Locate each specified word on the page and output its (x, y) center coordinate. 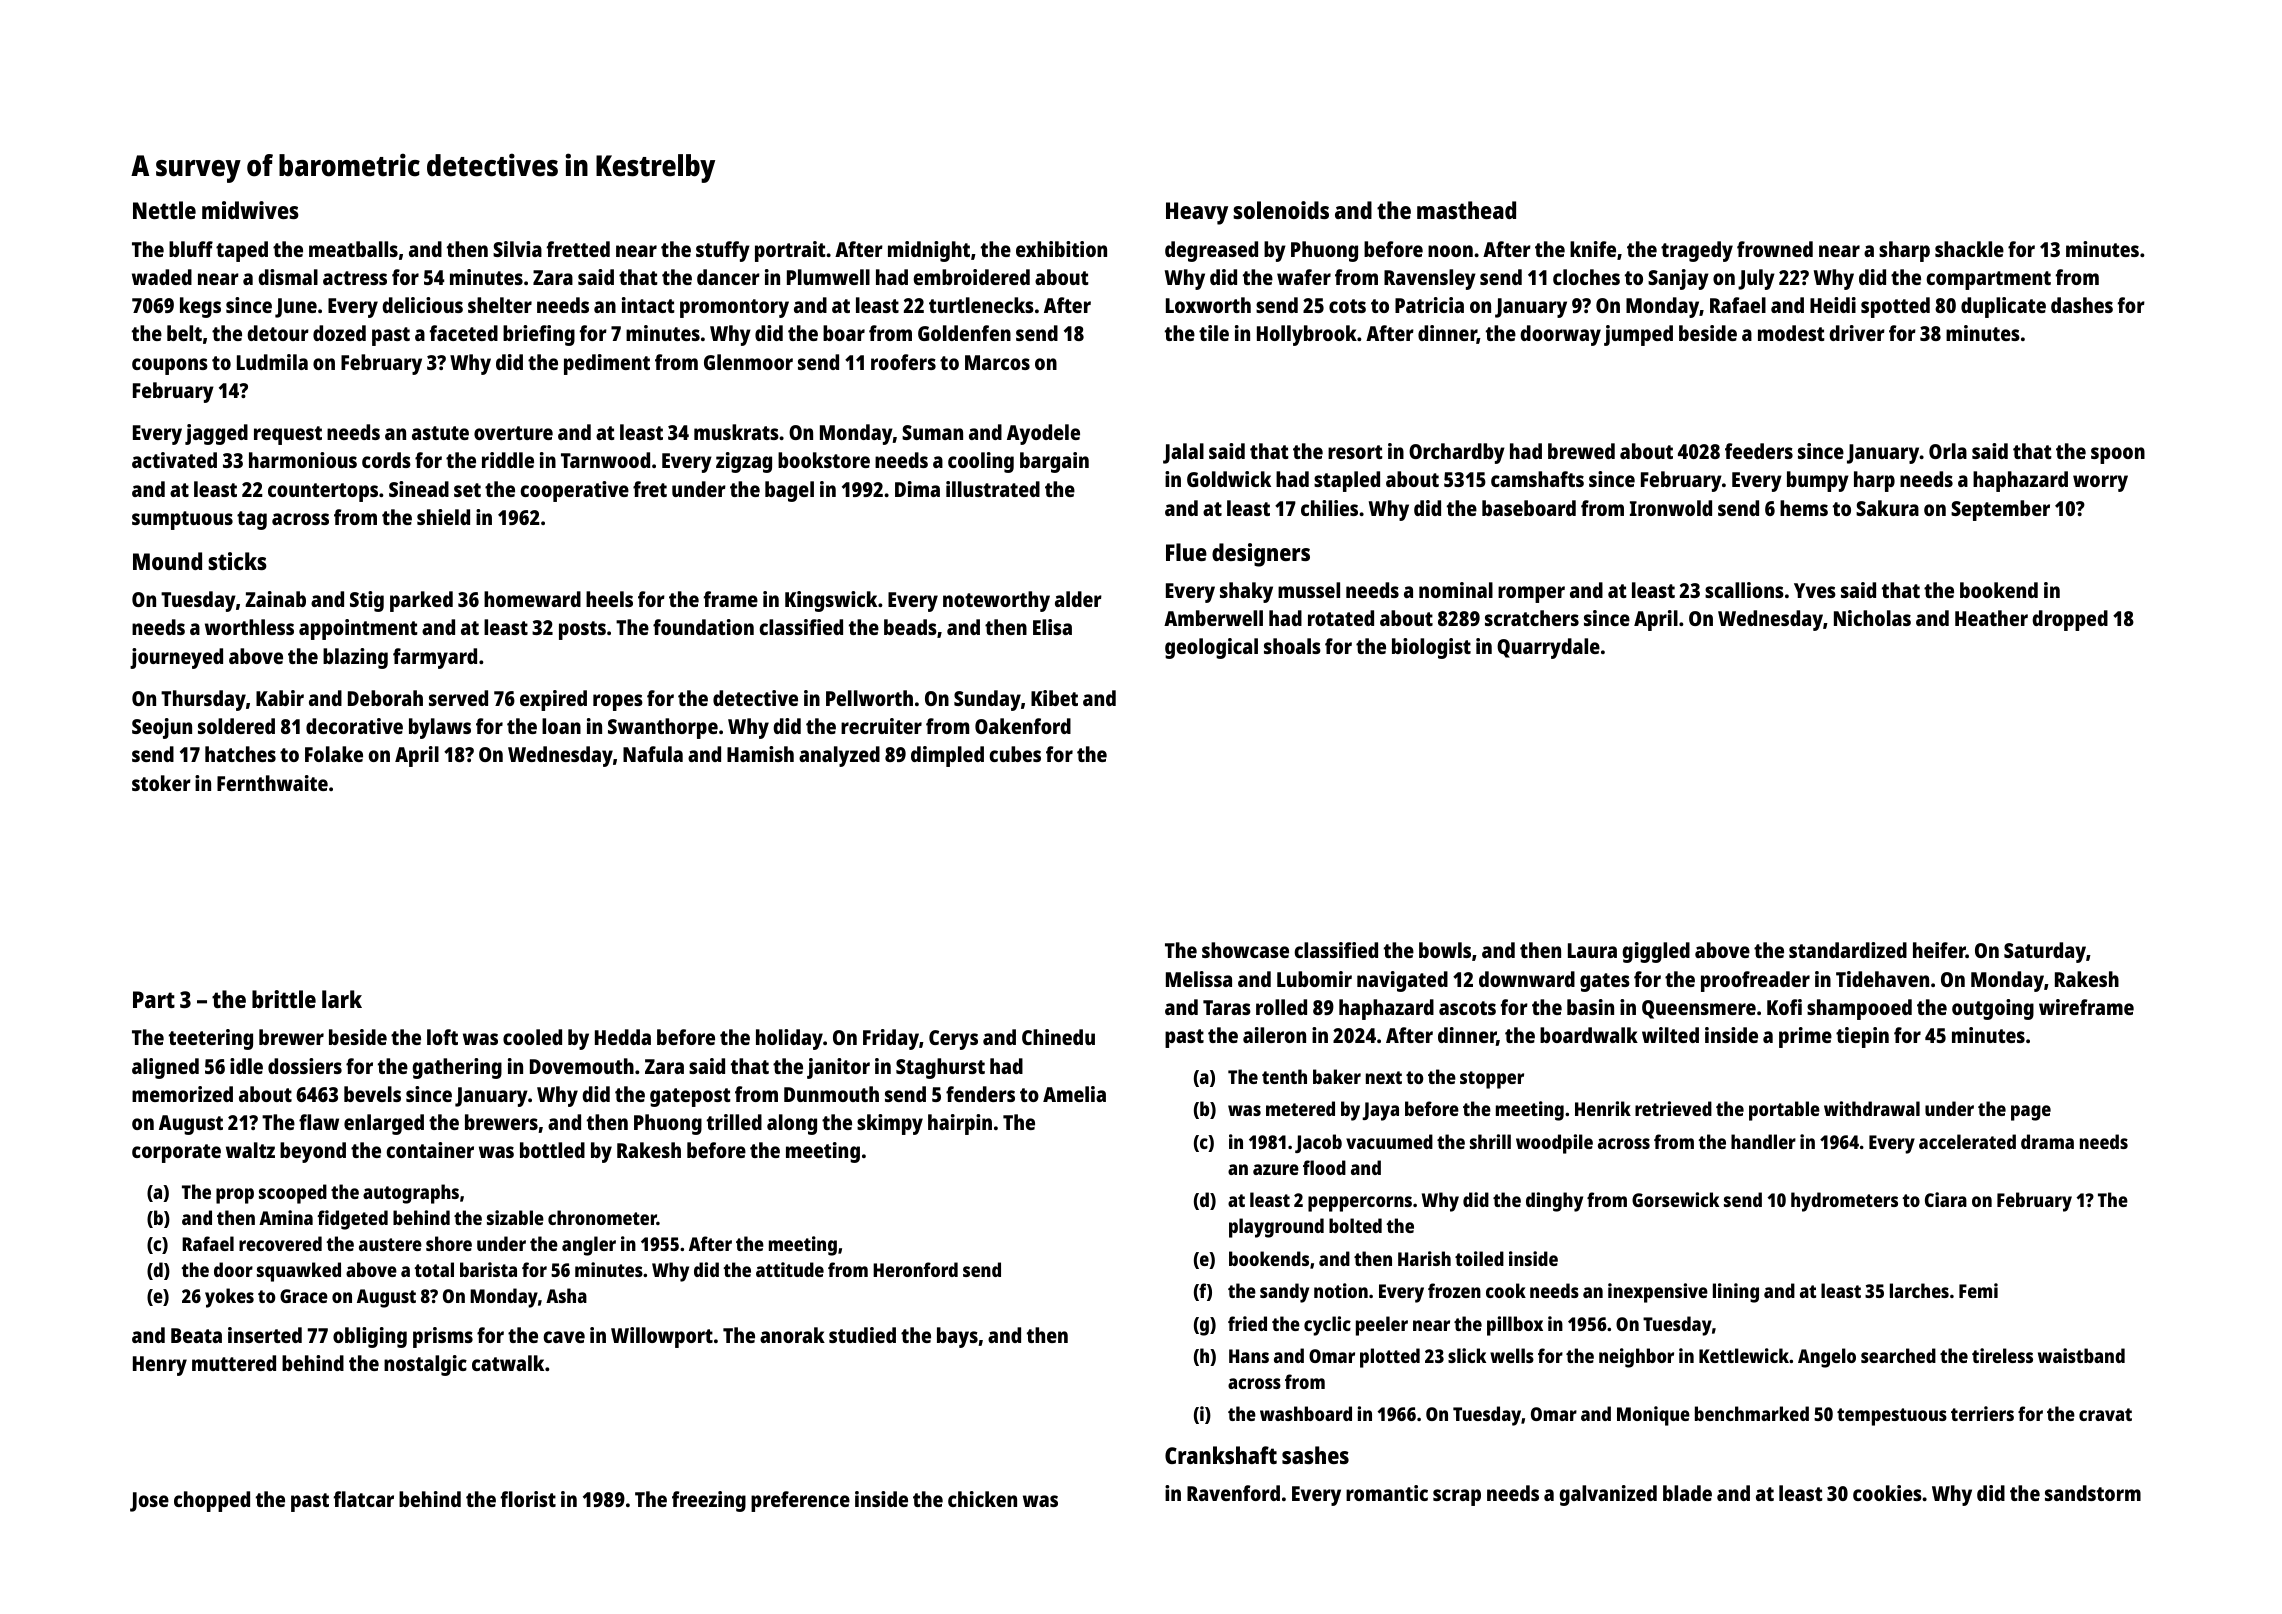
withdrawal (1872, 1108)
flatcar (363, 1499)
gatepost (690, 1097)
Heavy (1197, 213)
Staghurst (940, 1068)
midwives (250, 210)
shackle (1969, 249)
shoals (1292, 646)
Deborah (385, 698)
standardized (1848, 950)
